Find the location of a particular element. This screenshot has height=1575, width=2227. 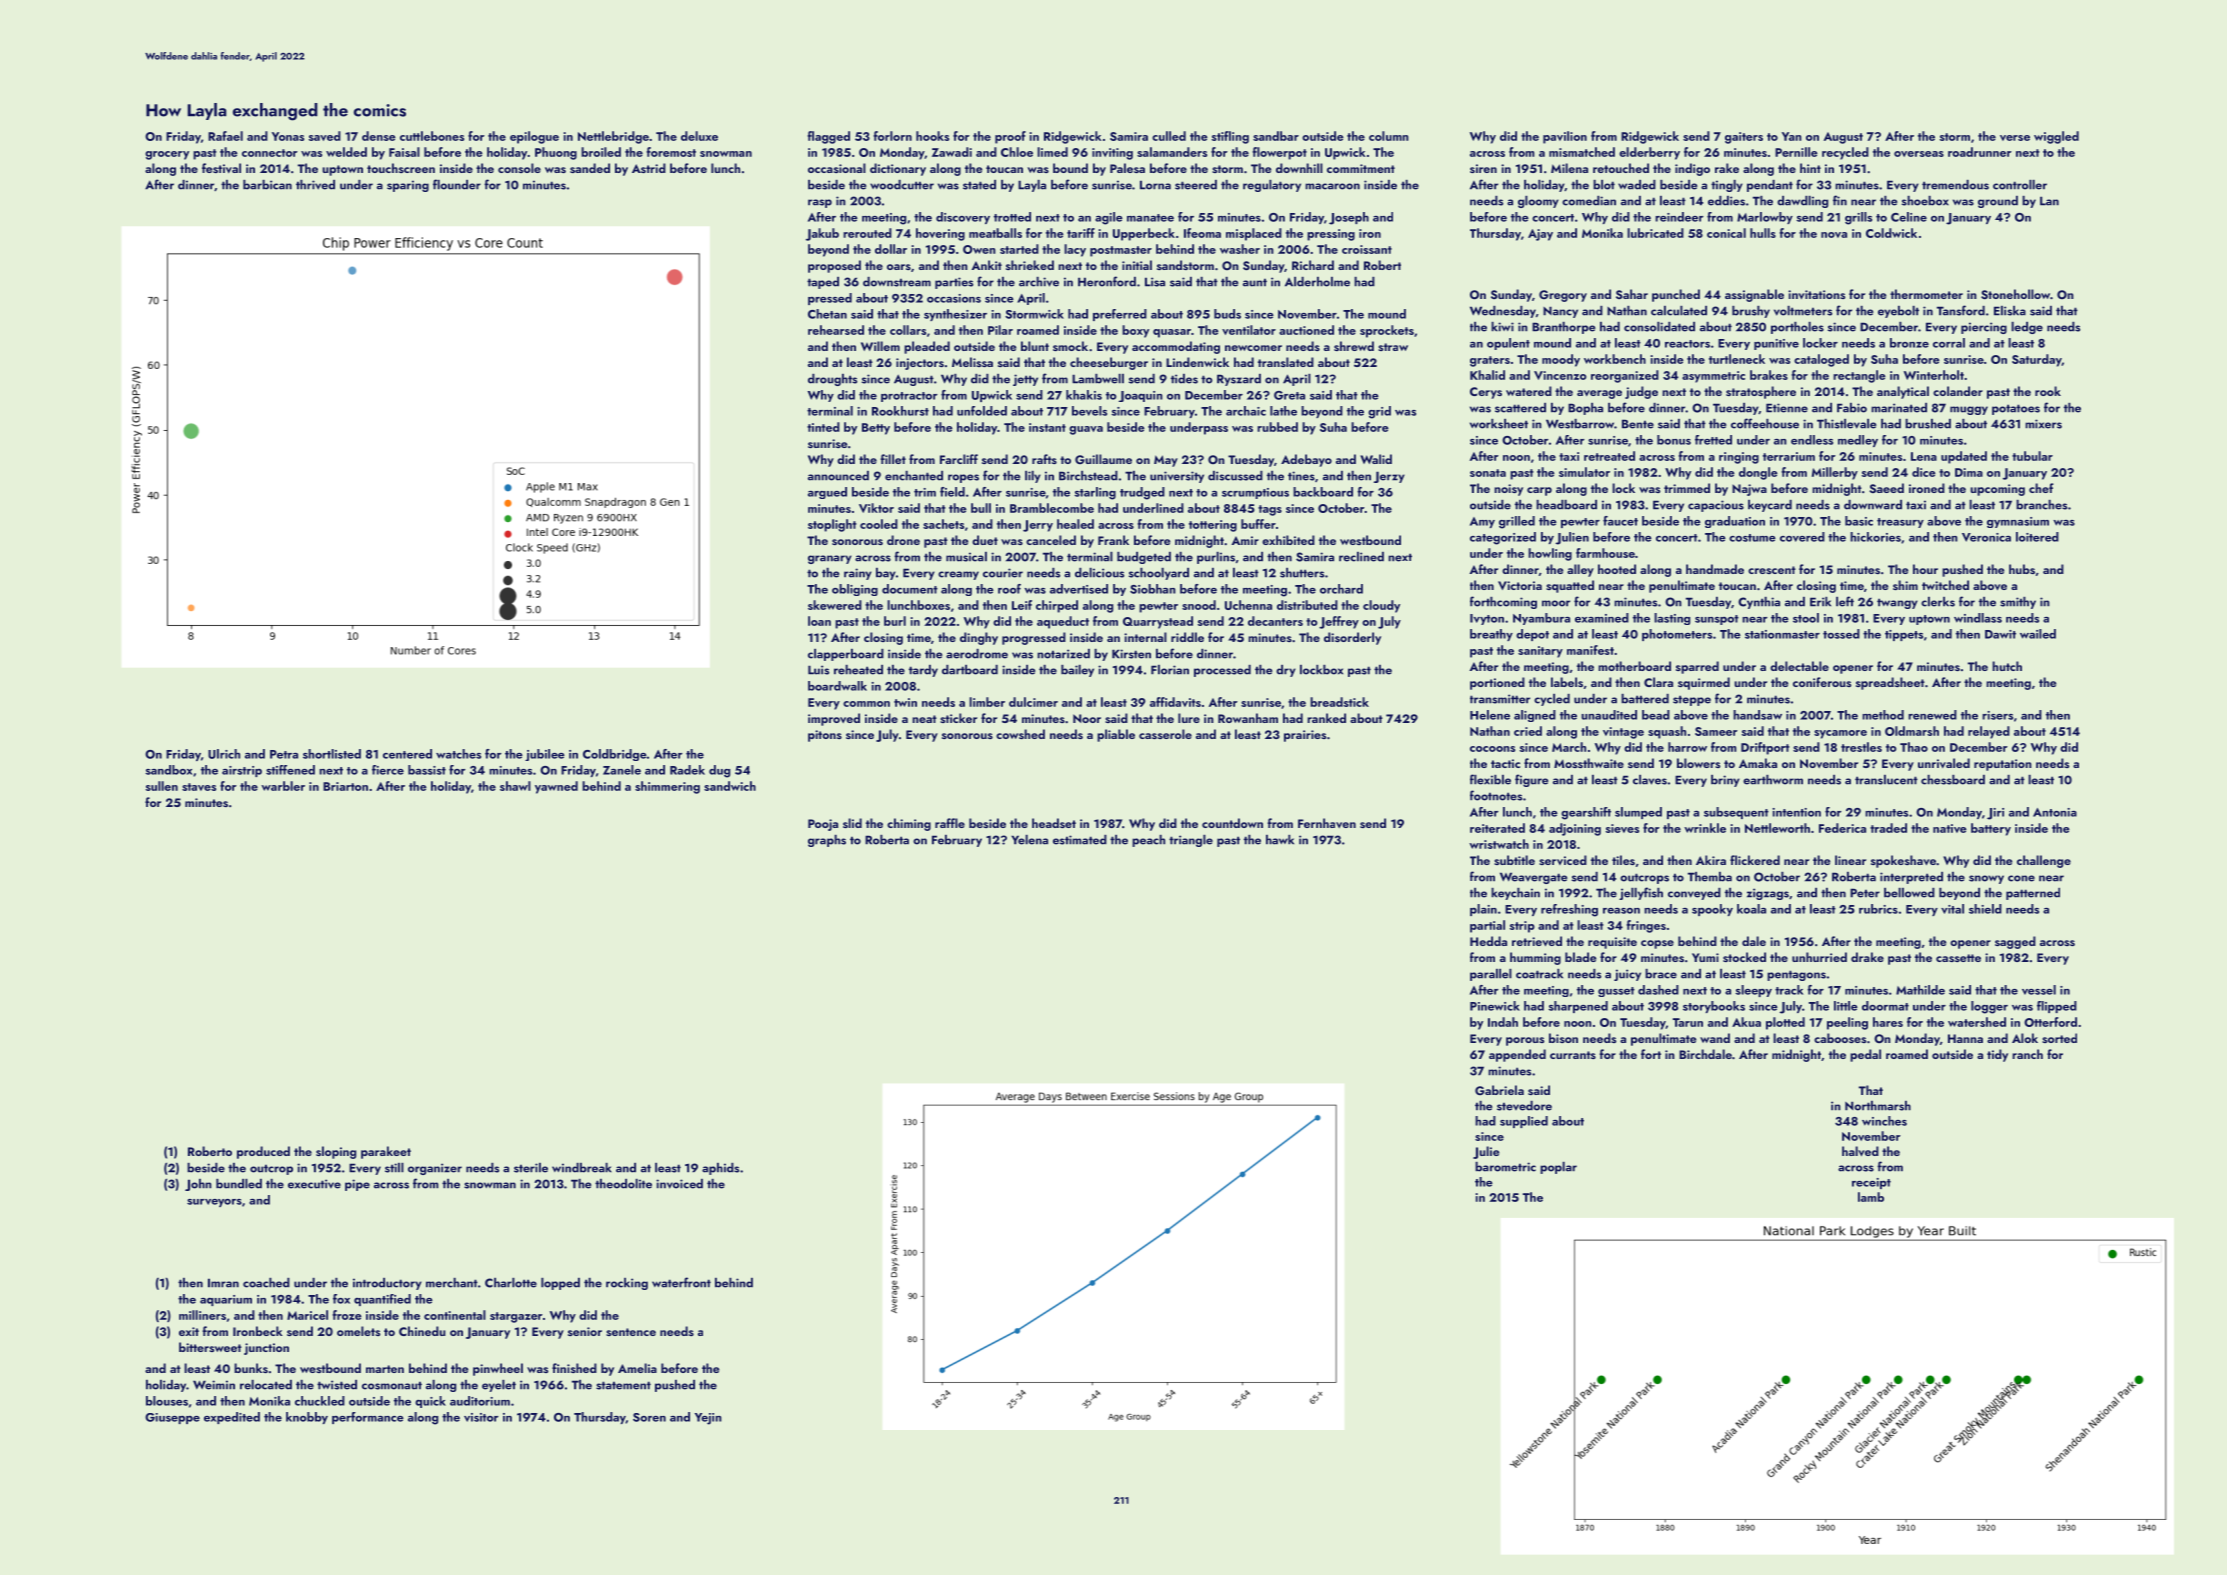

receipt is located at coordinates (1871, 1183).
